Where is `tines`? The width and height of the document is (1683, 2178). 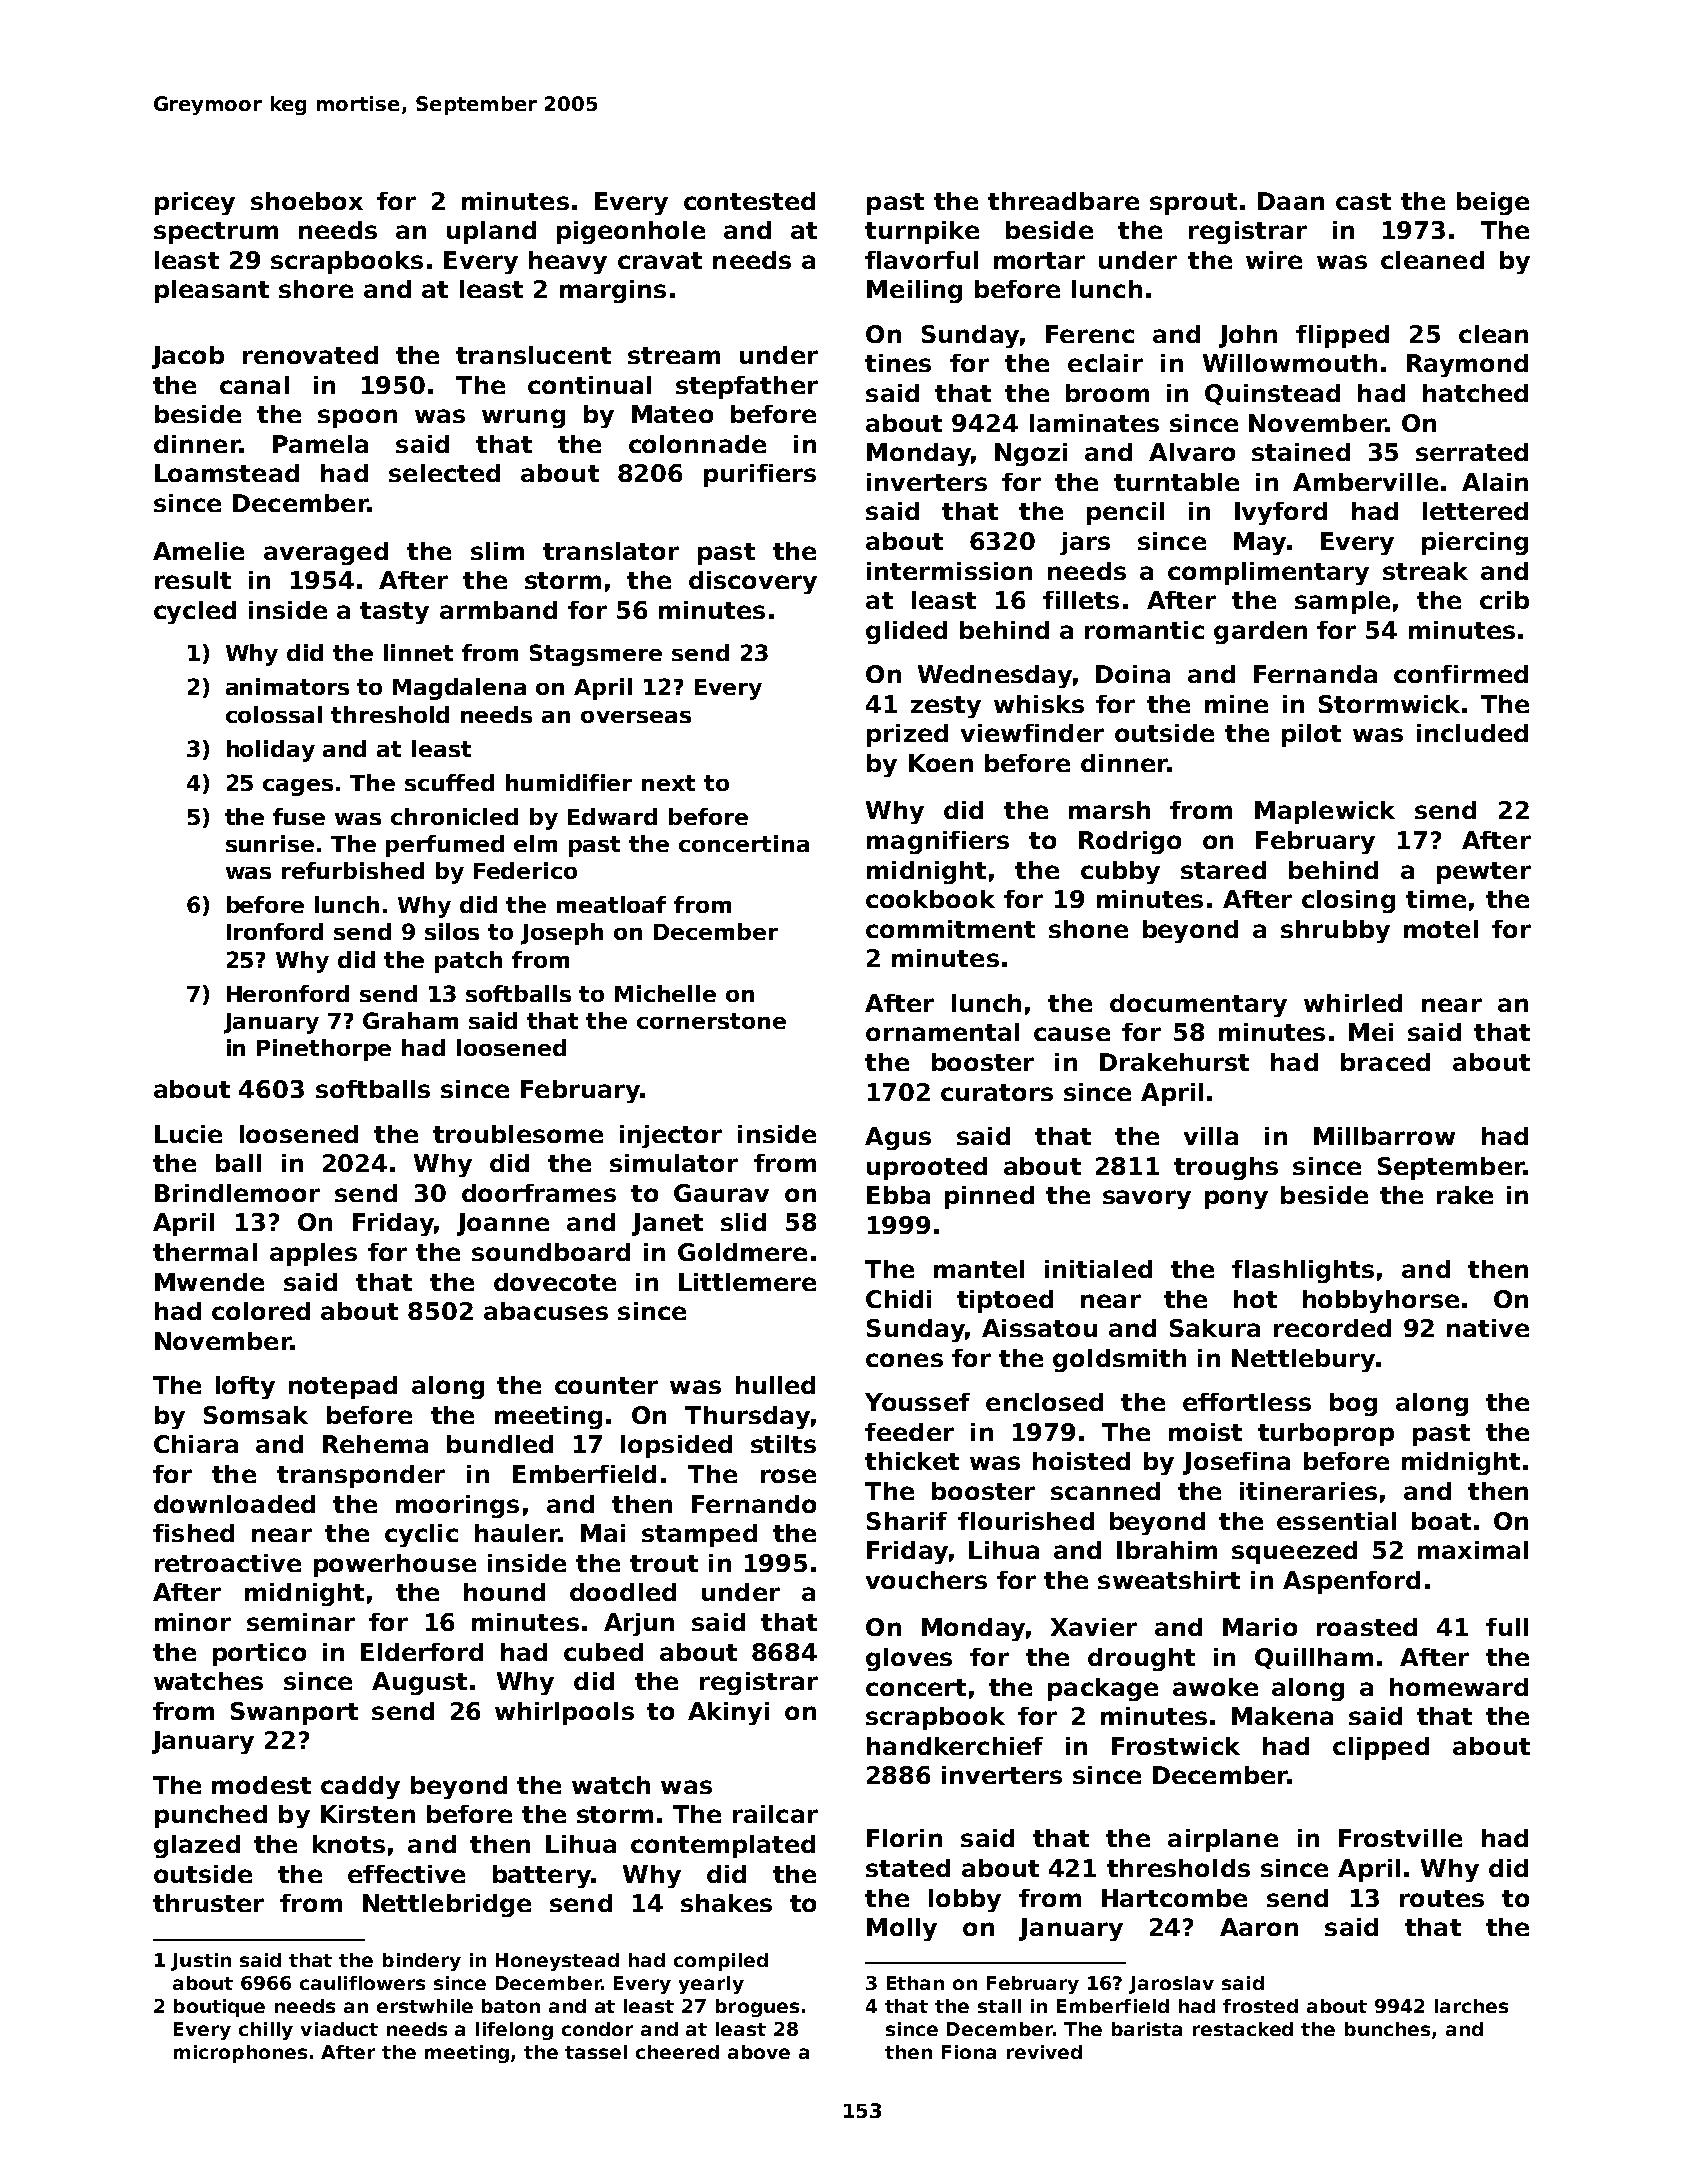
tines is located at coordinates (898, 363).
